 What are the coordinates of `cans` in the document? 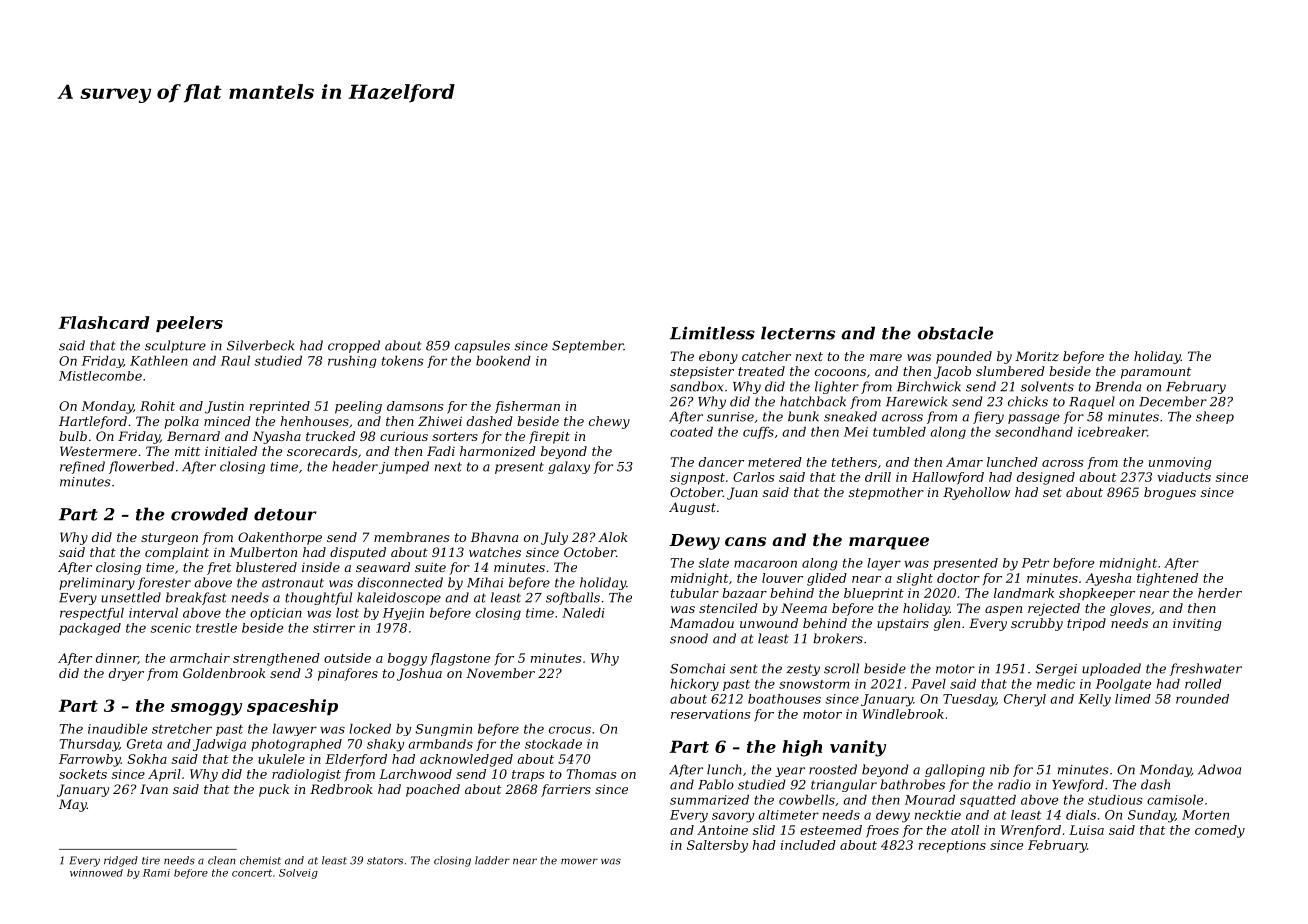 It's located at (745, 541).
